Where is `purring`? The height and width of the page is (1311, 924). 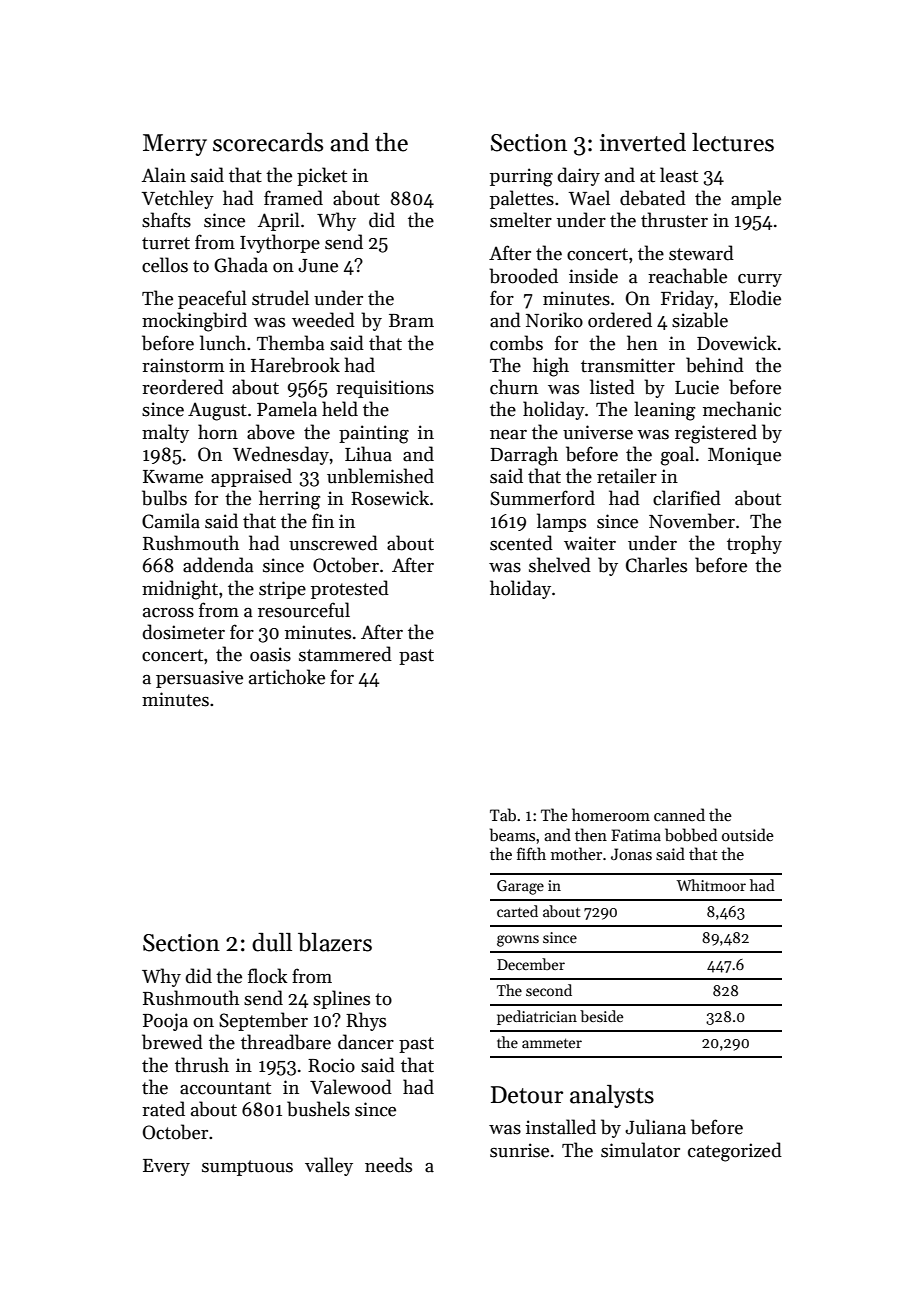 purring is located at coordinates (521, 177).
